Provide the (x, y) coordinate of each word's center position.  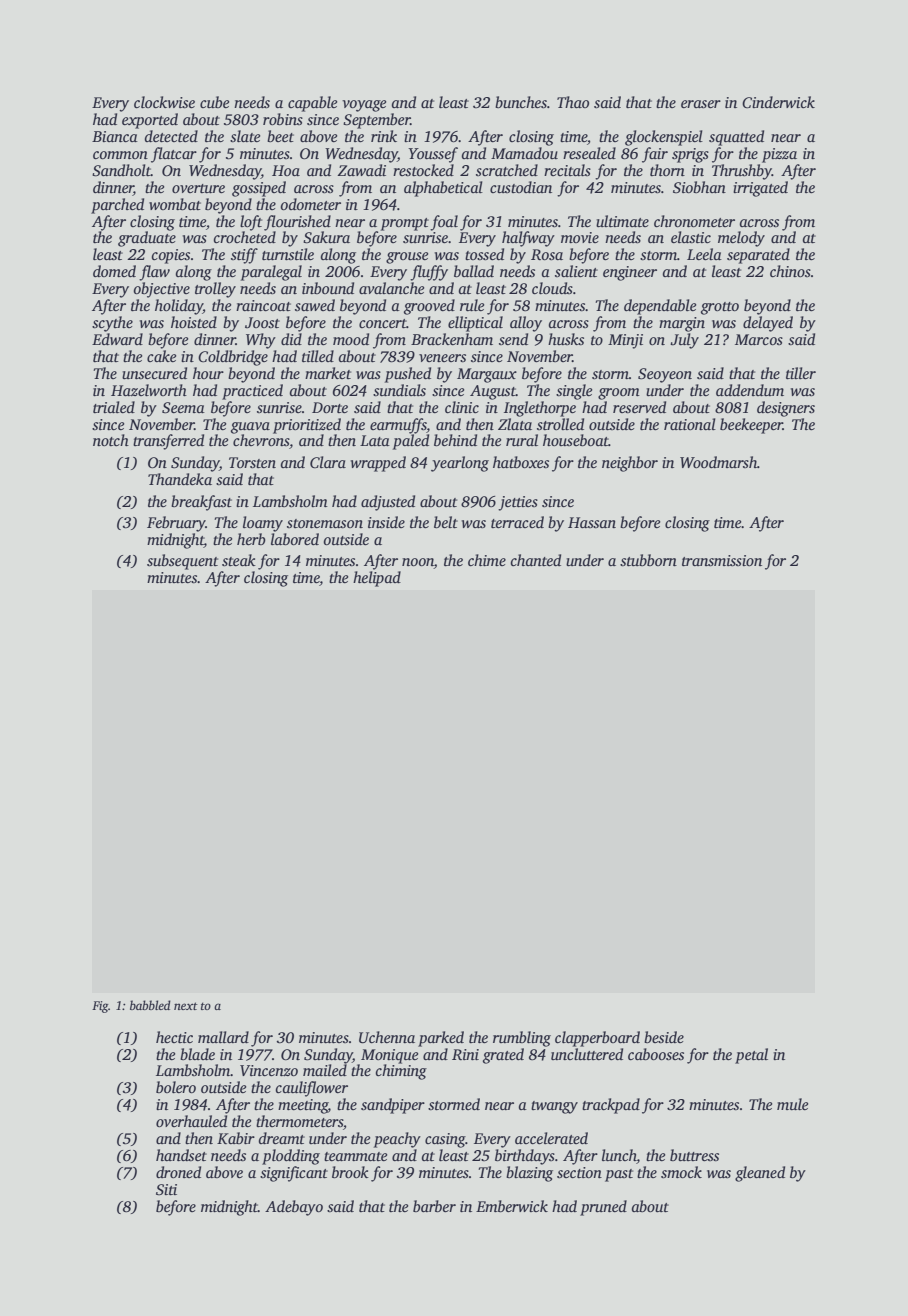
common (120, 155)
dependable (660, 307)
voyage (364, 106)
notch (111, 440)
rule (472, 305)
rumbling (522, 1039)
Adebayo (294, 1208)
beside (664, 1037)
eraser (701, 104)
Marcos (759, 339)
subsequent (182, 562)
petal (751, 1056)
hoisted (194, 322)
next (186, 1006)
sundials (399, 390)
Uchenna (387, 1037)
